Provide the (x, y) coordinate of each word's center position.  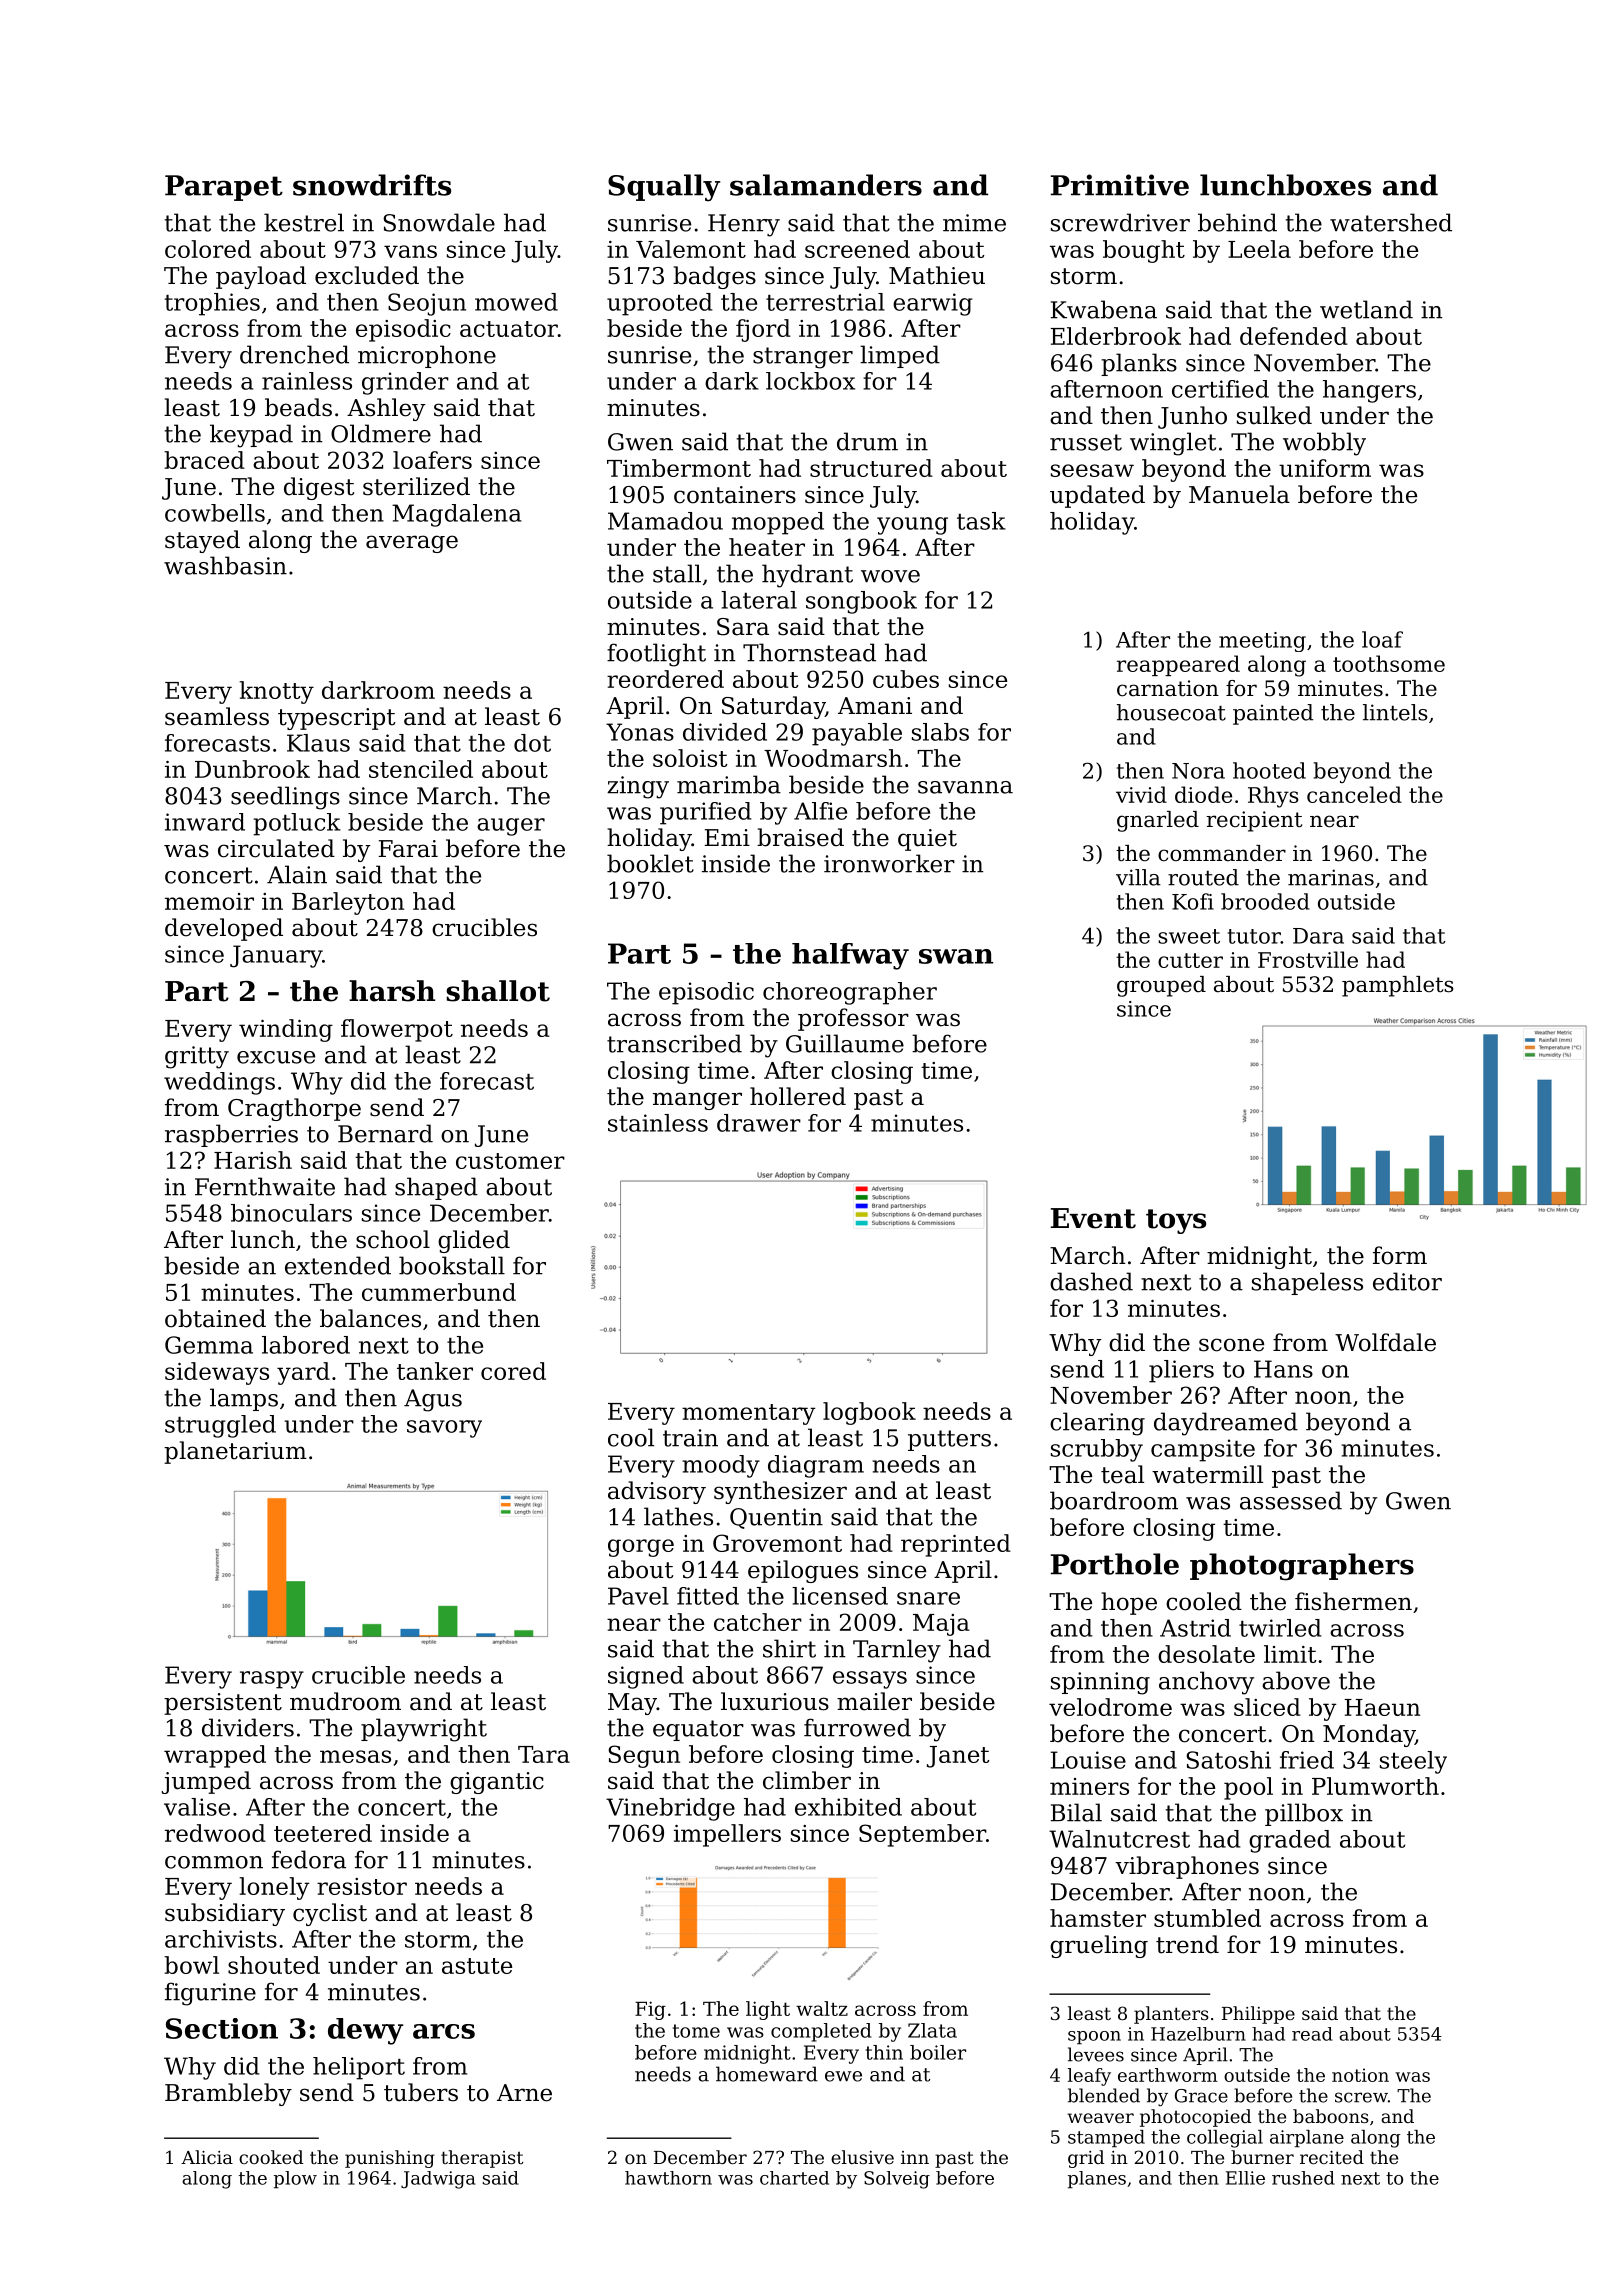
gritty (197, 1057)
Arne (524, 2093)
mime (974, 223)
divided (725, 732)
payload (261, 277)
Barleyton (348, 903)
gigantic (497, 1783)
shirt (789, 1648)
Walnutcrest (1119, 1839)
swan (956, 956)
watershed (1391, 222)
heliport (359, 2068)
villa (1138, 877)
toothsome (1389, 663)
